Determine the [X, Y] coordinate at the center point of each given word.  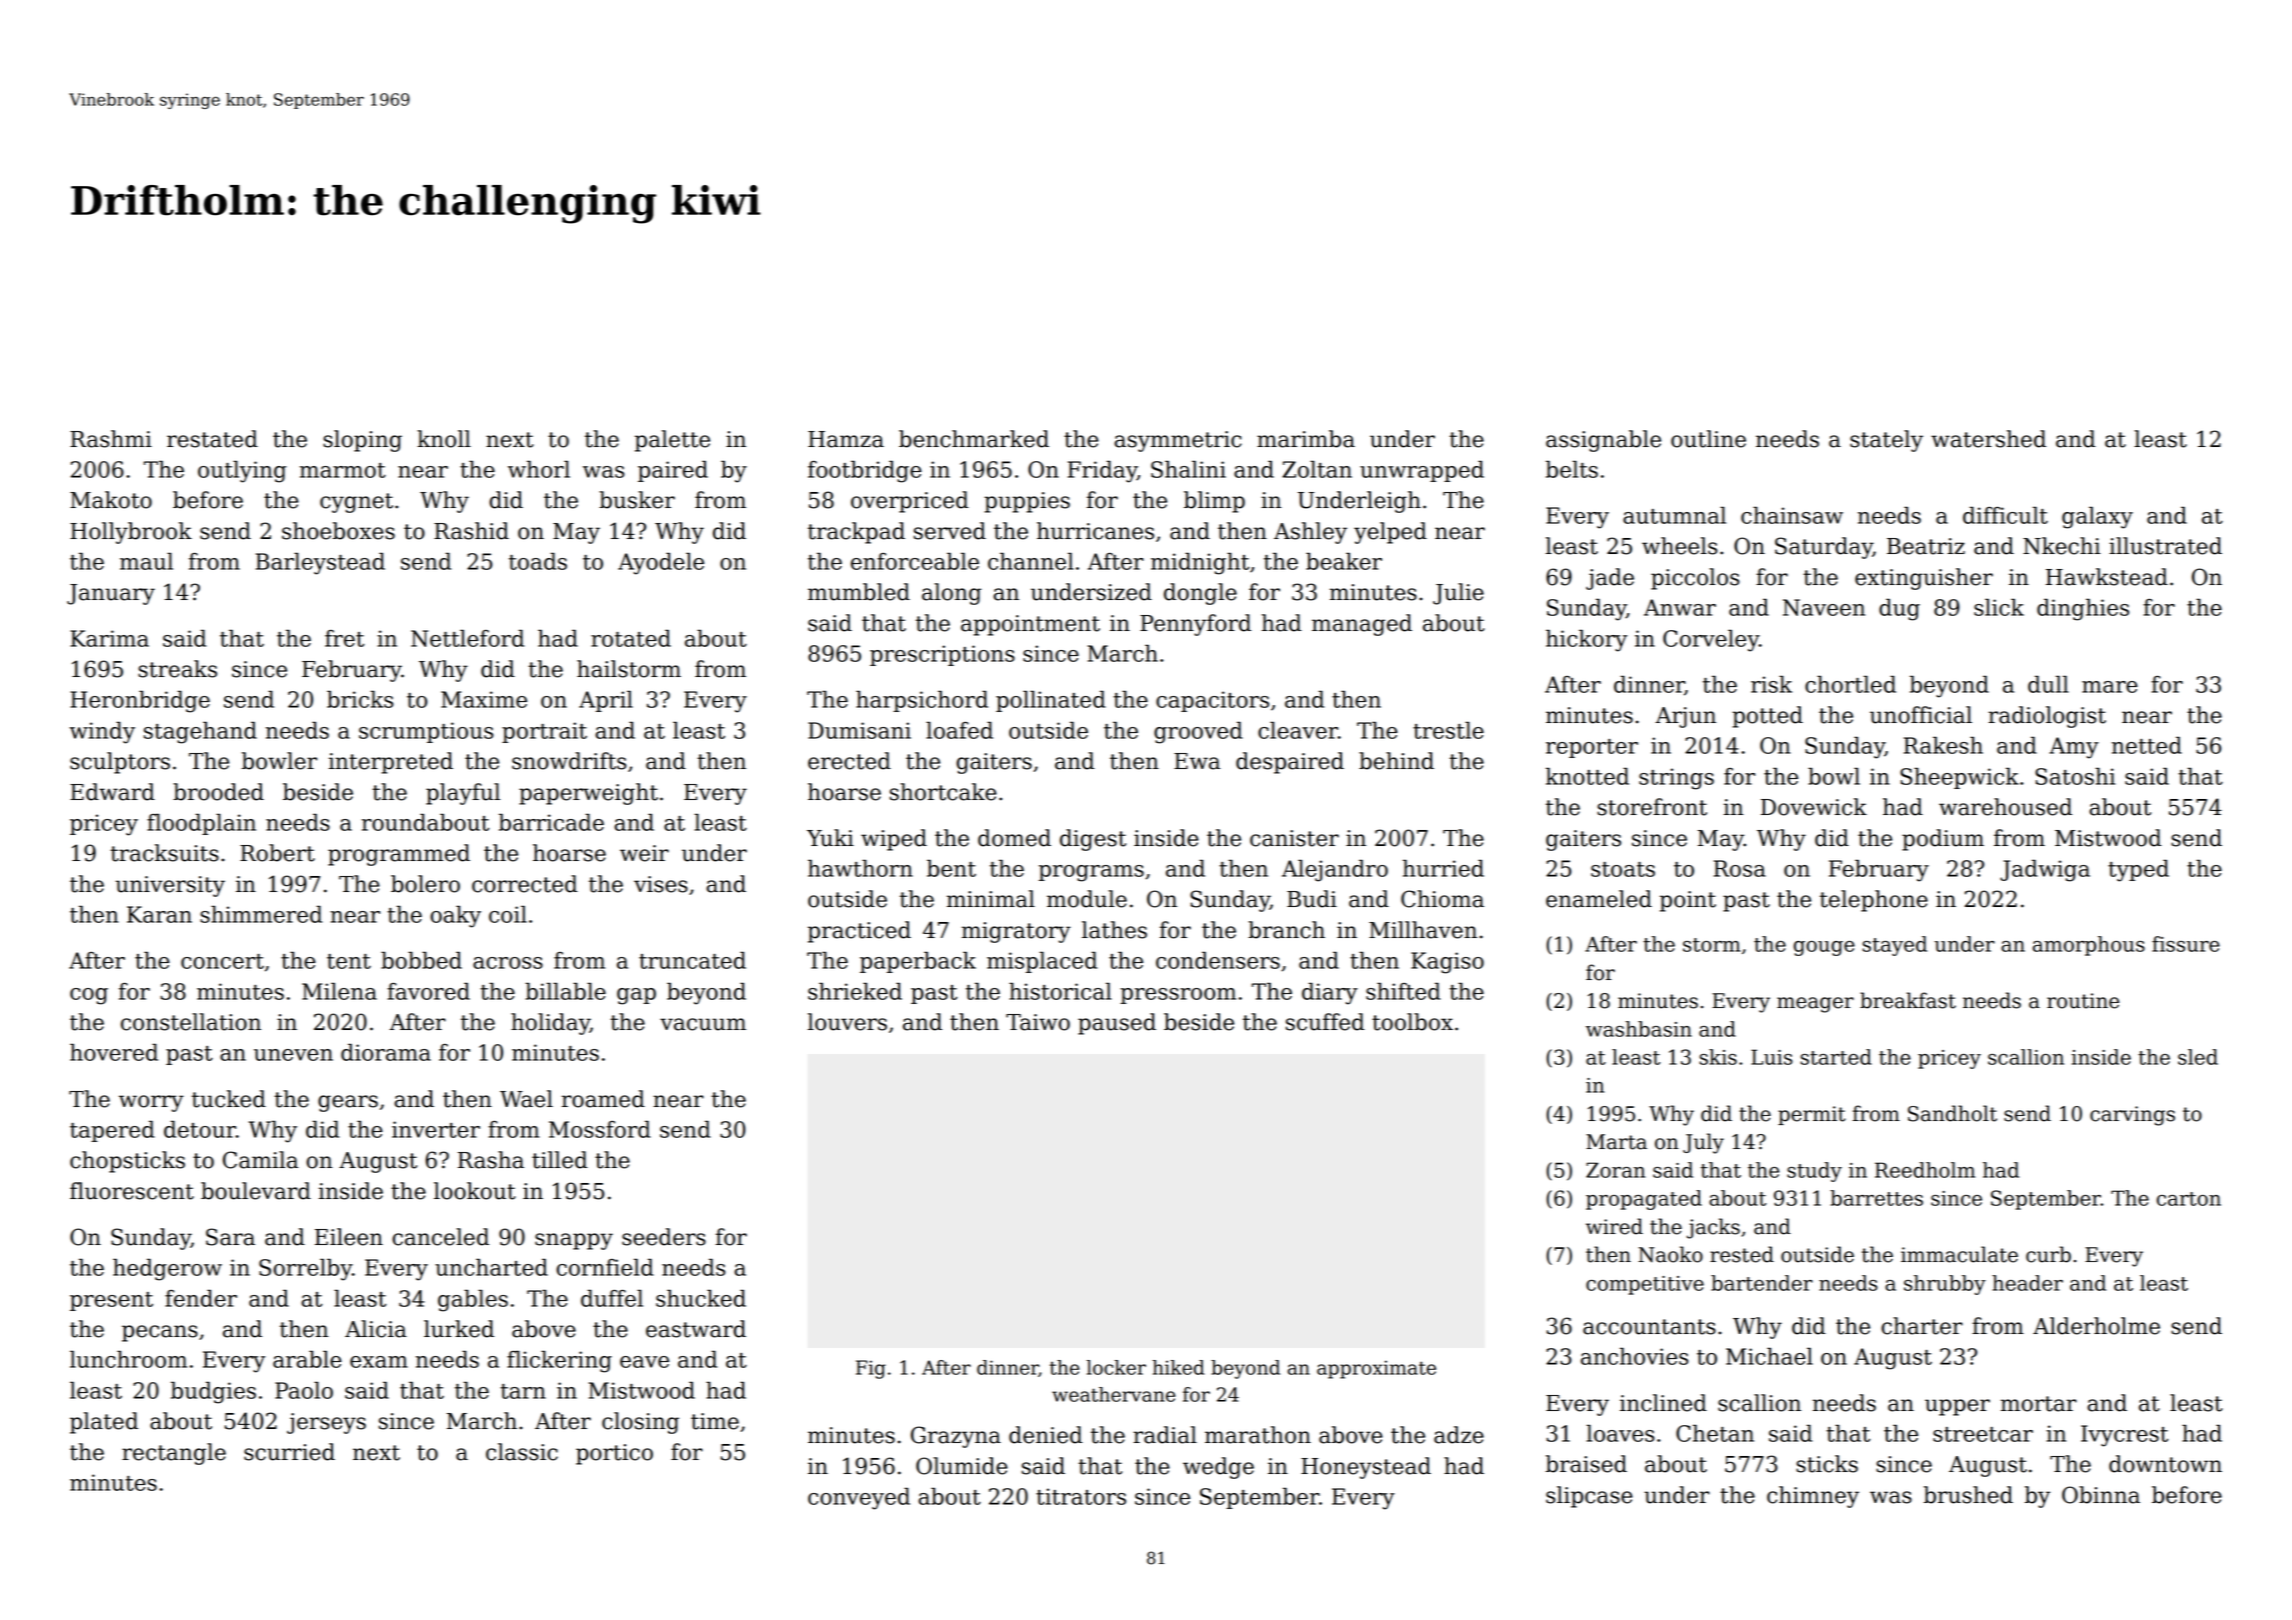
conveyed [859, 1498]
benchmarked [974, 439]
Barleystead [320, 563]
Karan [159, 914]
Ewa [1197, 761]
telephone [1874, 901]
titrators [1081, 1496]
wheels [1679, 546]
